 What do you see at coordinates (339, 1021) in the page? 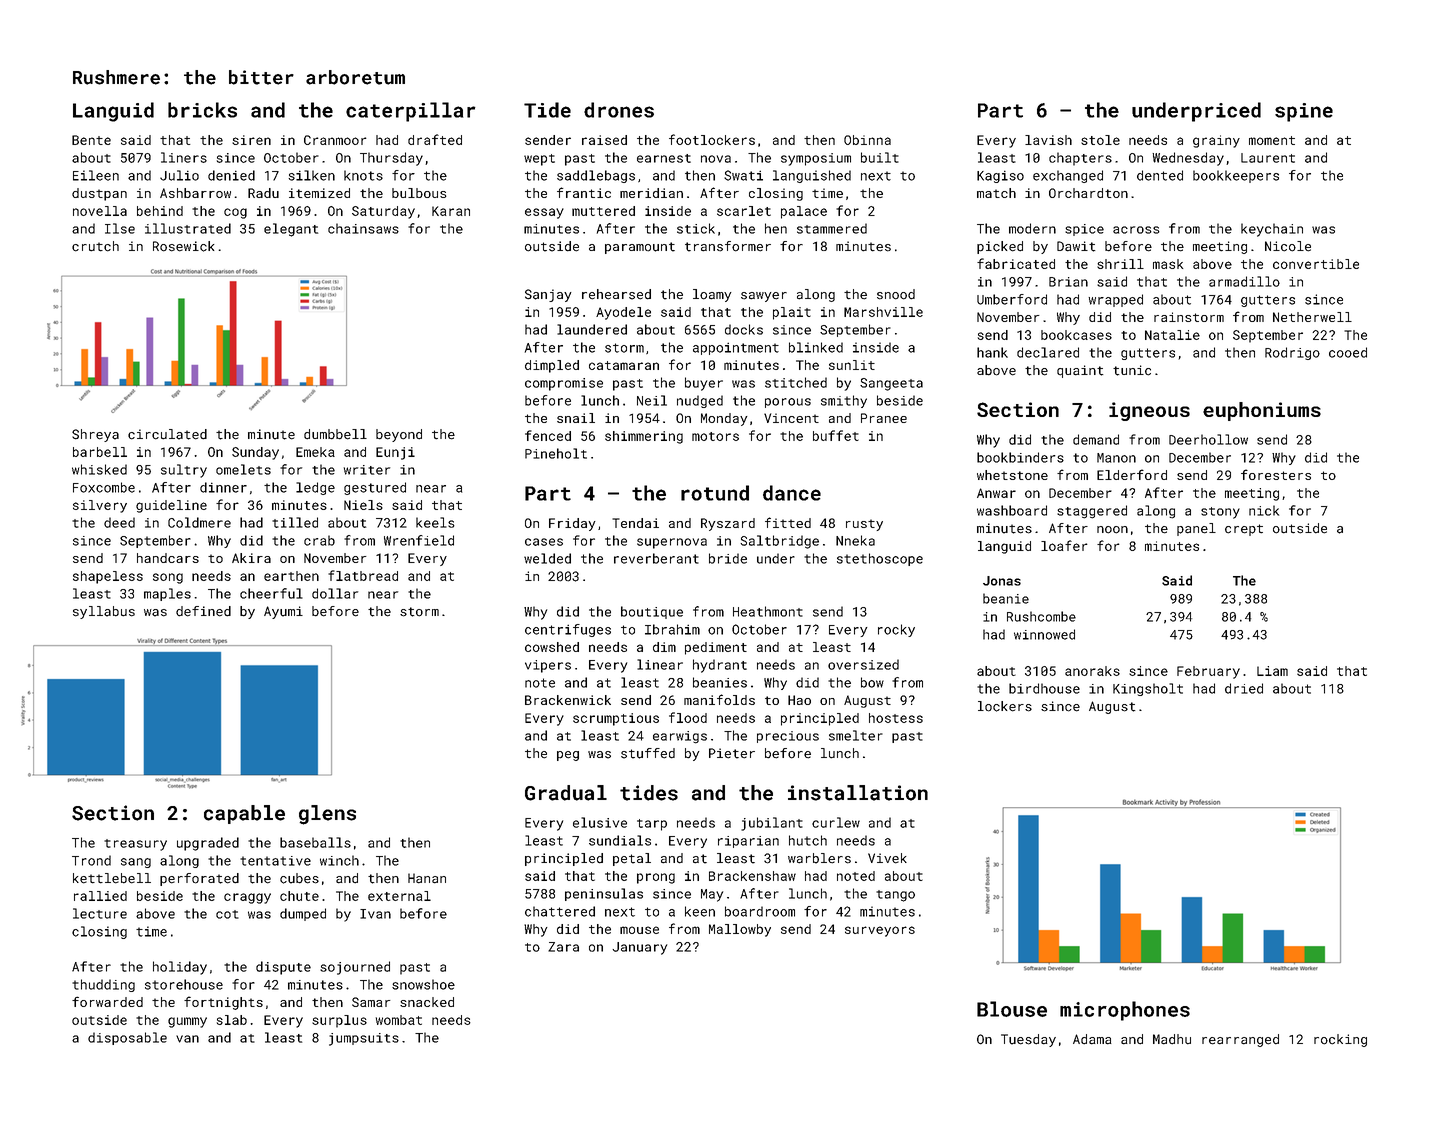
I see `surplus` at bounding box center [339, 1021].
